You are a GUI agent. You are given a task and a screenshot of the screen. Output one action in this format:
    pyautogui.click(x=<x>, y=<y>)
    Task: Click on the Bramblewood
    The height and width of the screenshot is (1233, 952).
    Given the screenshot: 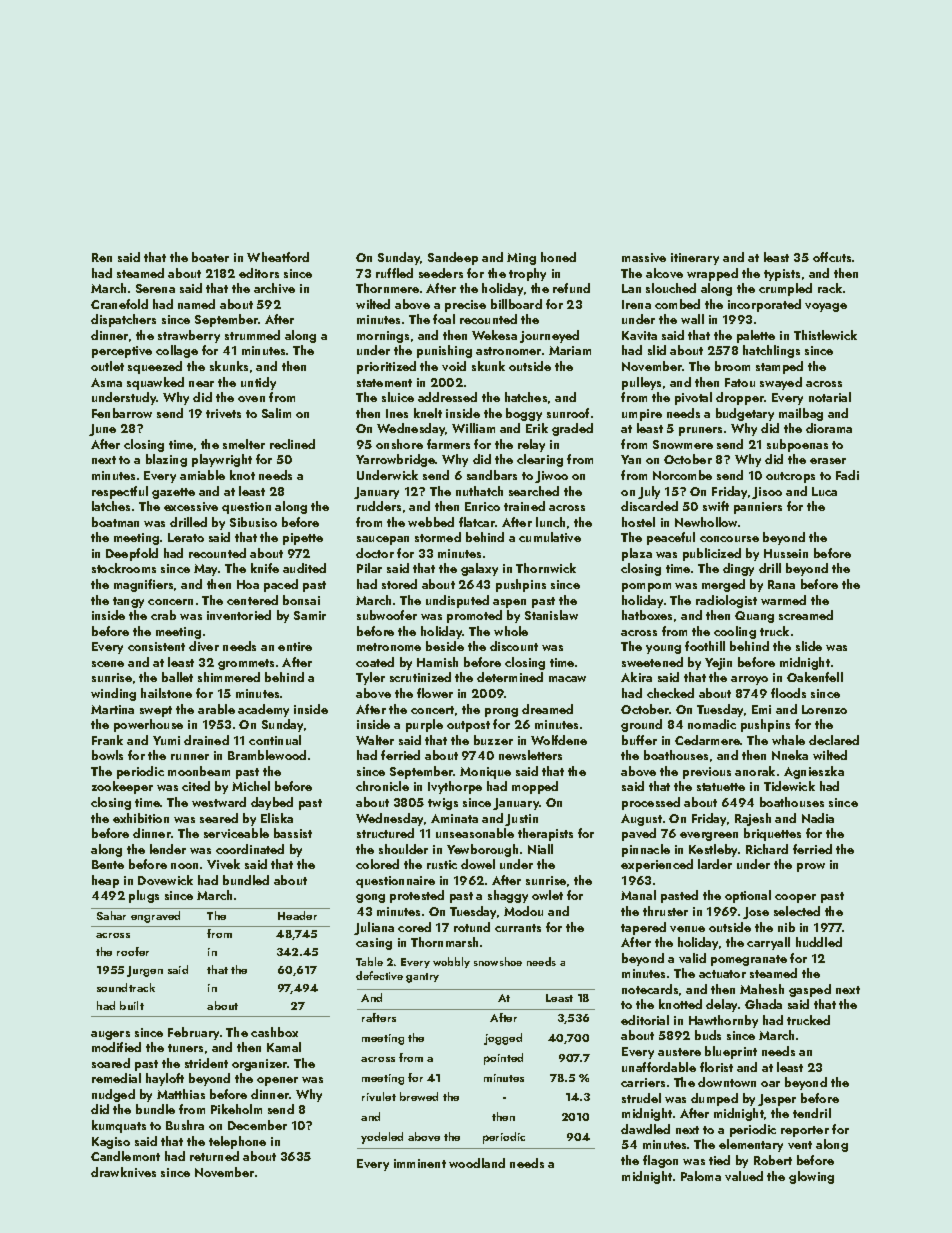 What is the action you would take?
    pyautogui.click(x=267, y=755)
